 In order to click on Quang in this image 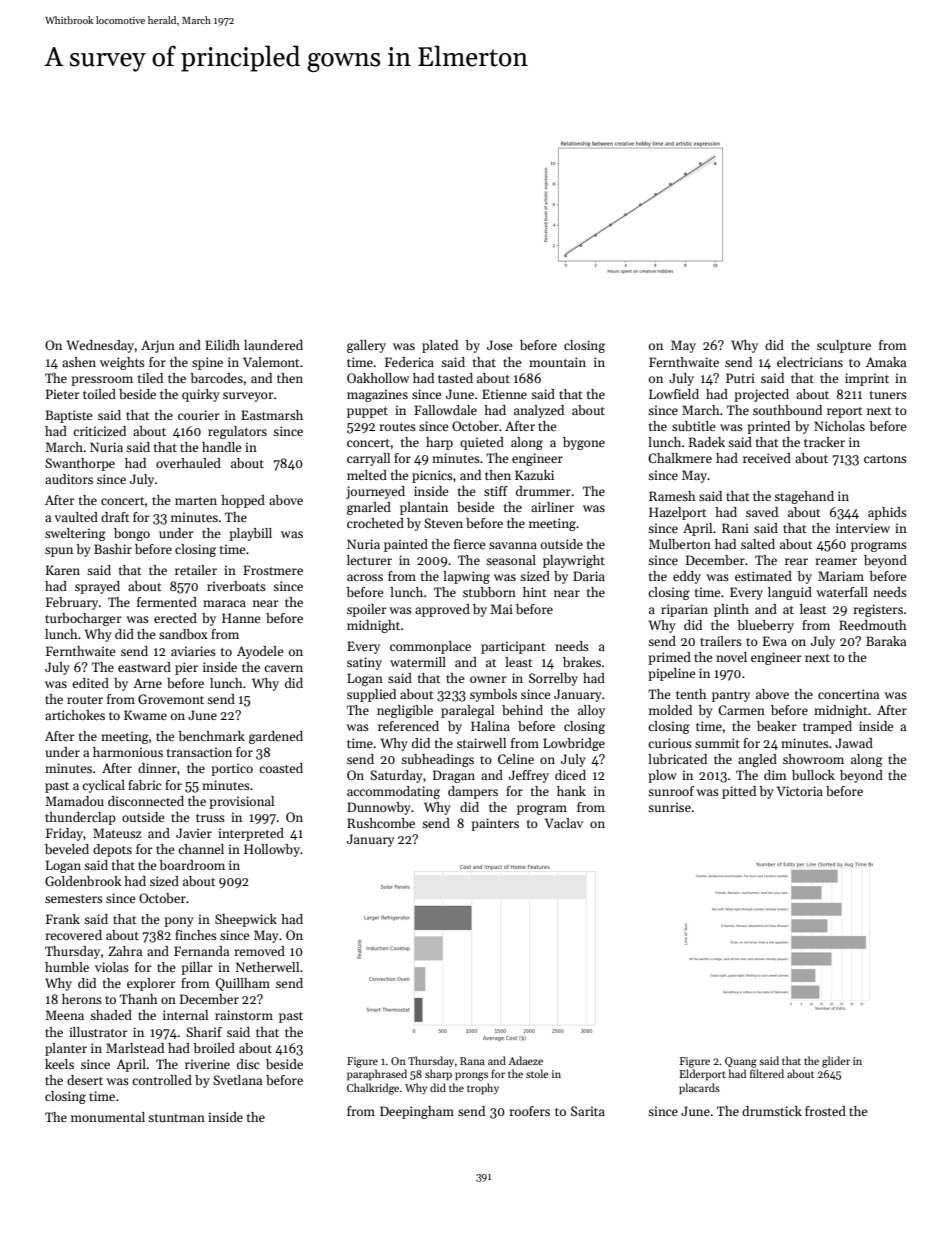, I will do `click(741, 1062)`.
